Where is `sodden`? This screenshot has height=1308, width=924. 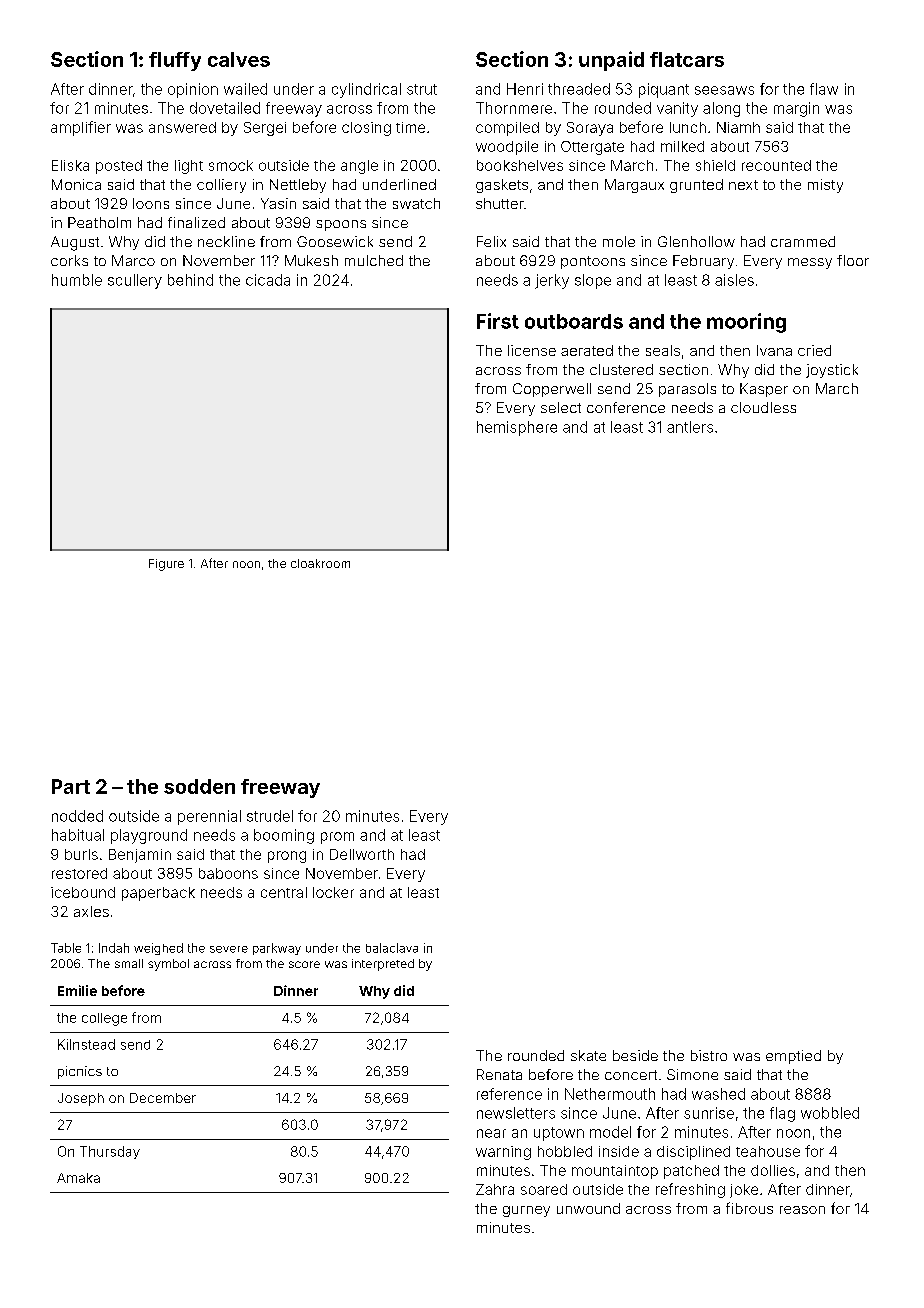 sodden is located at coordinates (199, 786).
